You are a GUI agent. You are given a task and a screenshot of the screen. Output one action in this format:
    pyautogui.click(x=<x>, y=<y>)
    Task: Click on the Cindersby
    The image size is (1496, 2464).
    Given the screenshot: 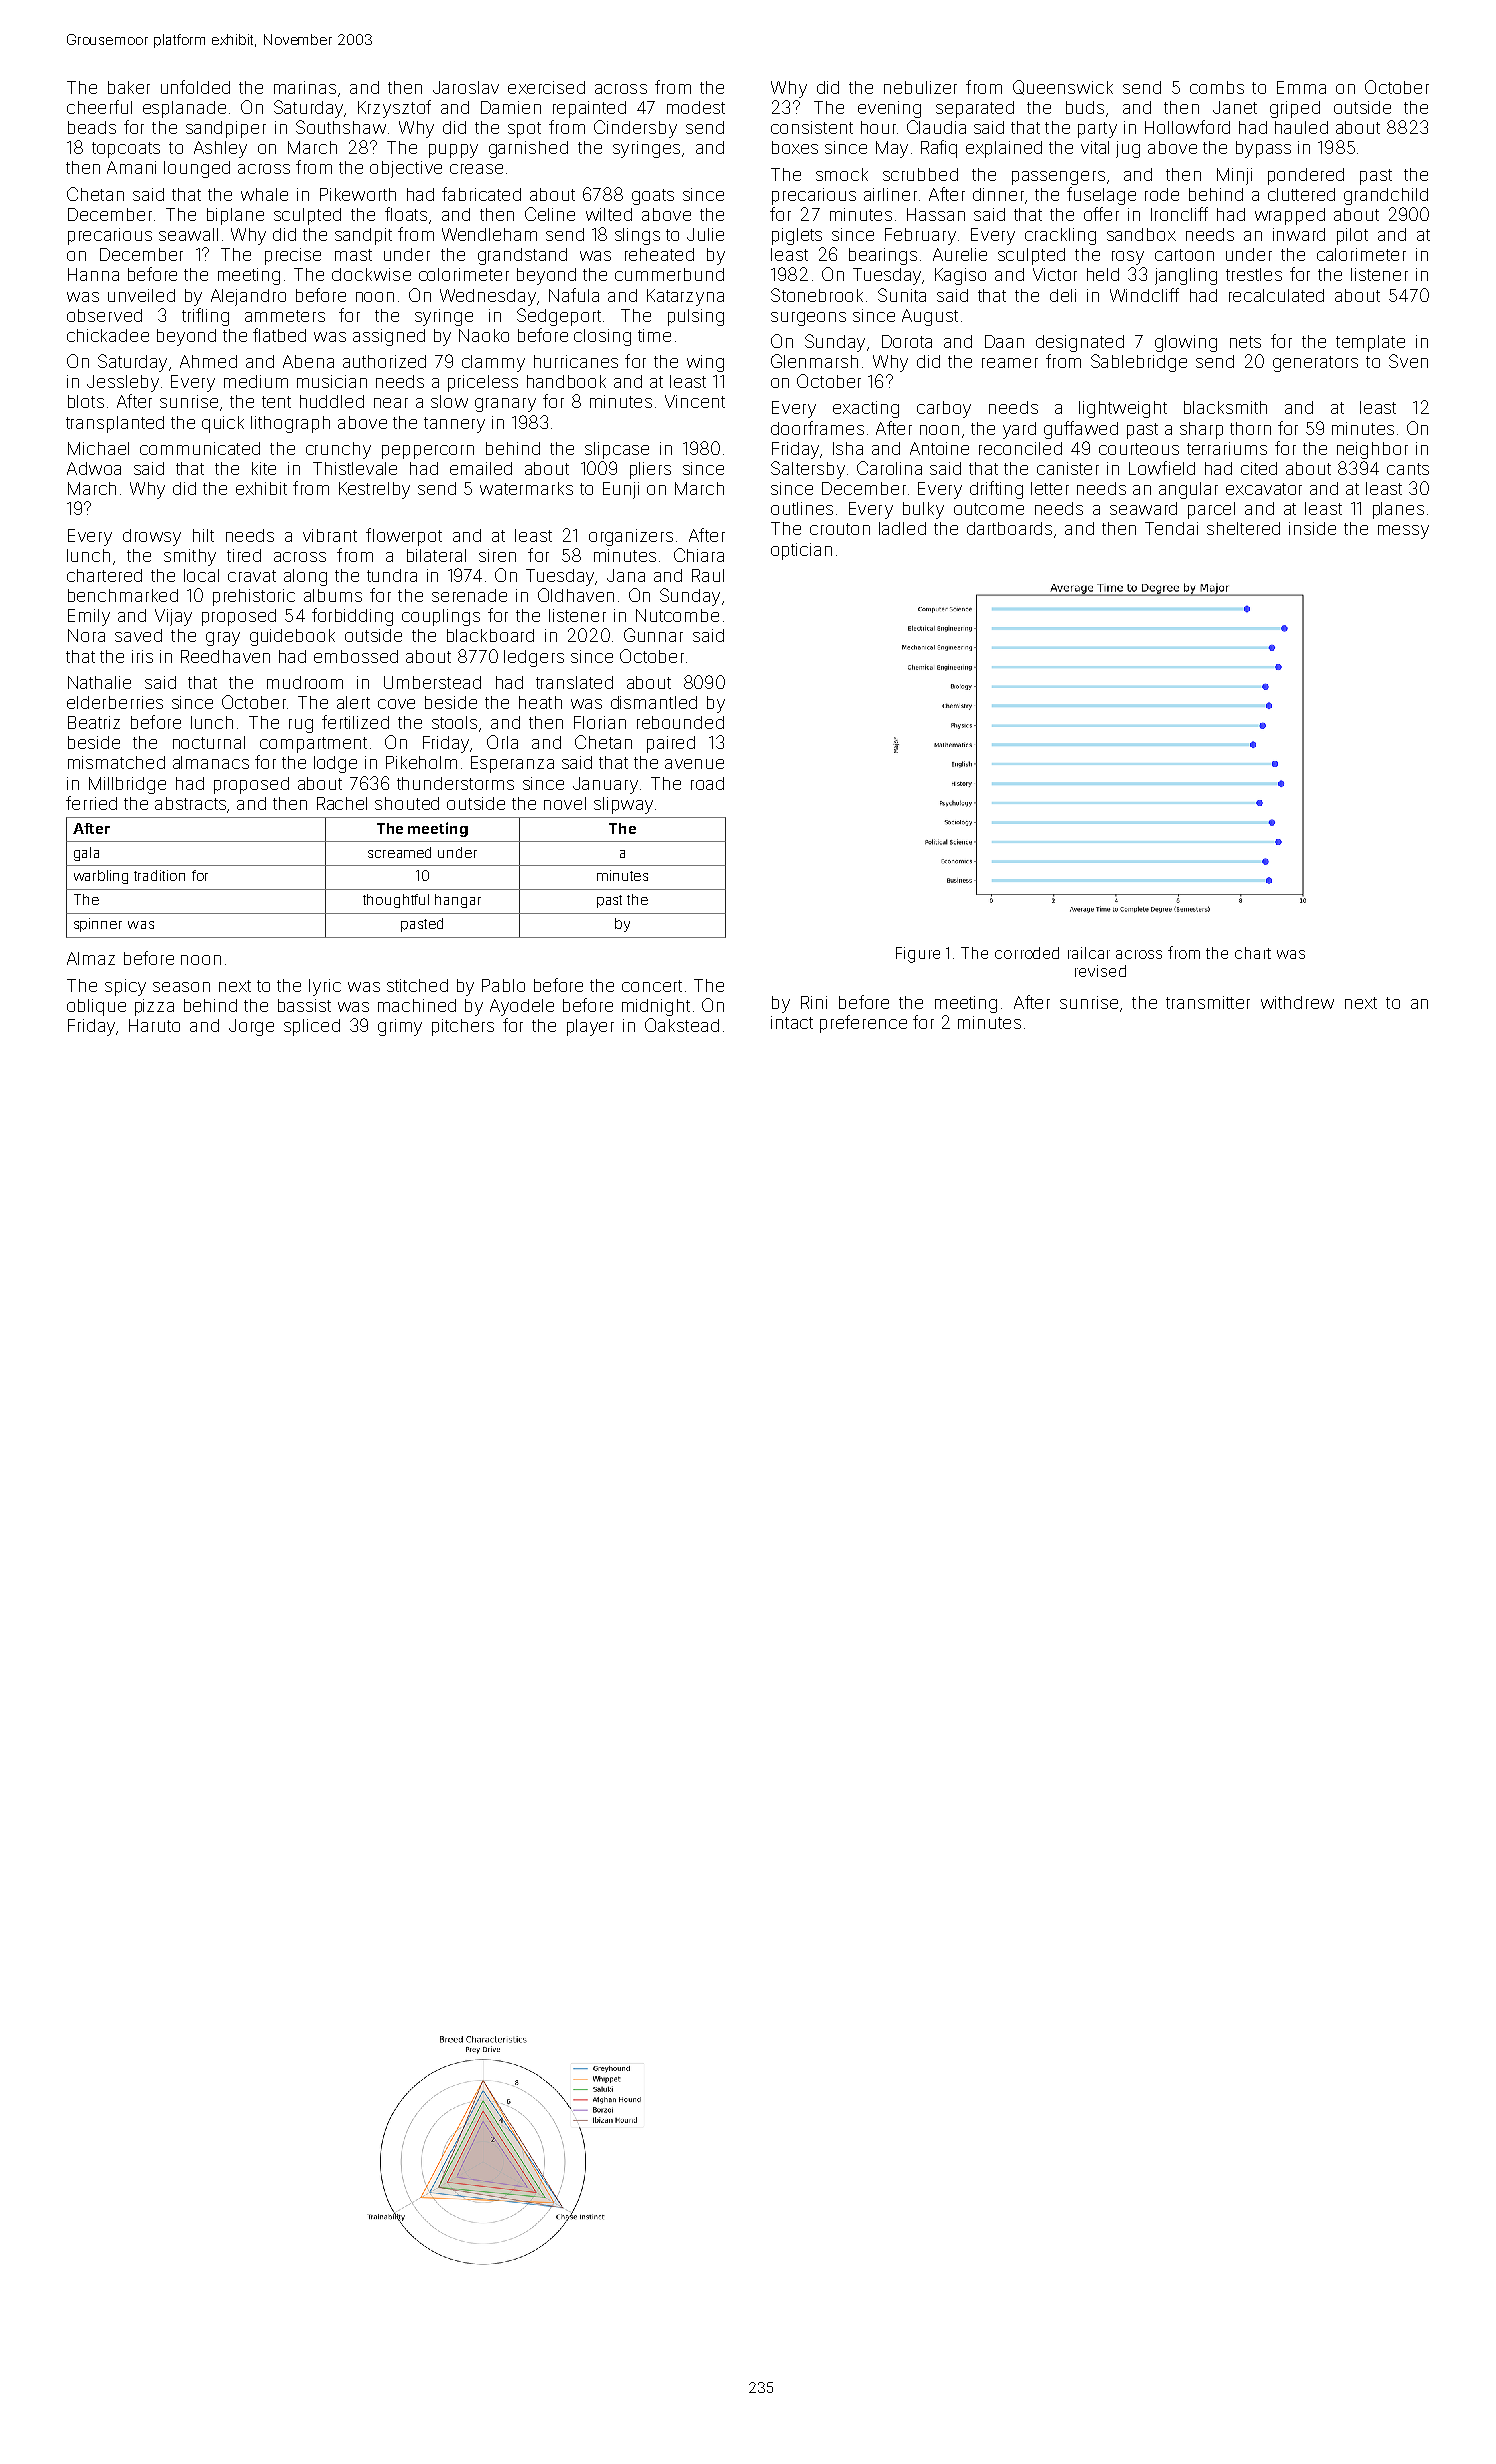 What is the action you would take?
    pyautogui.click(x=635, y=129)
